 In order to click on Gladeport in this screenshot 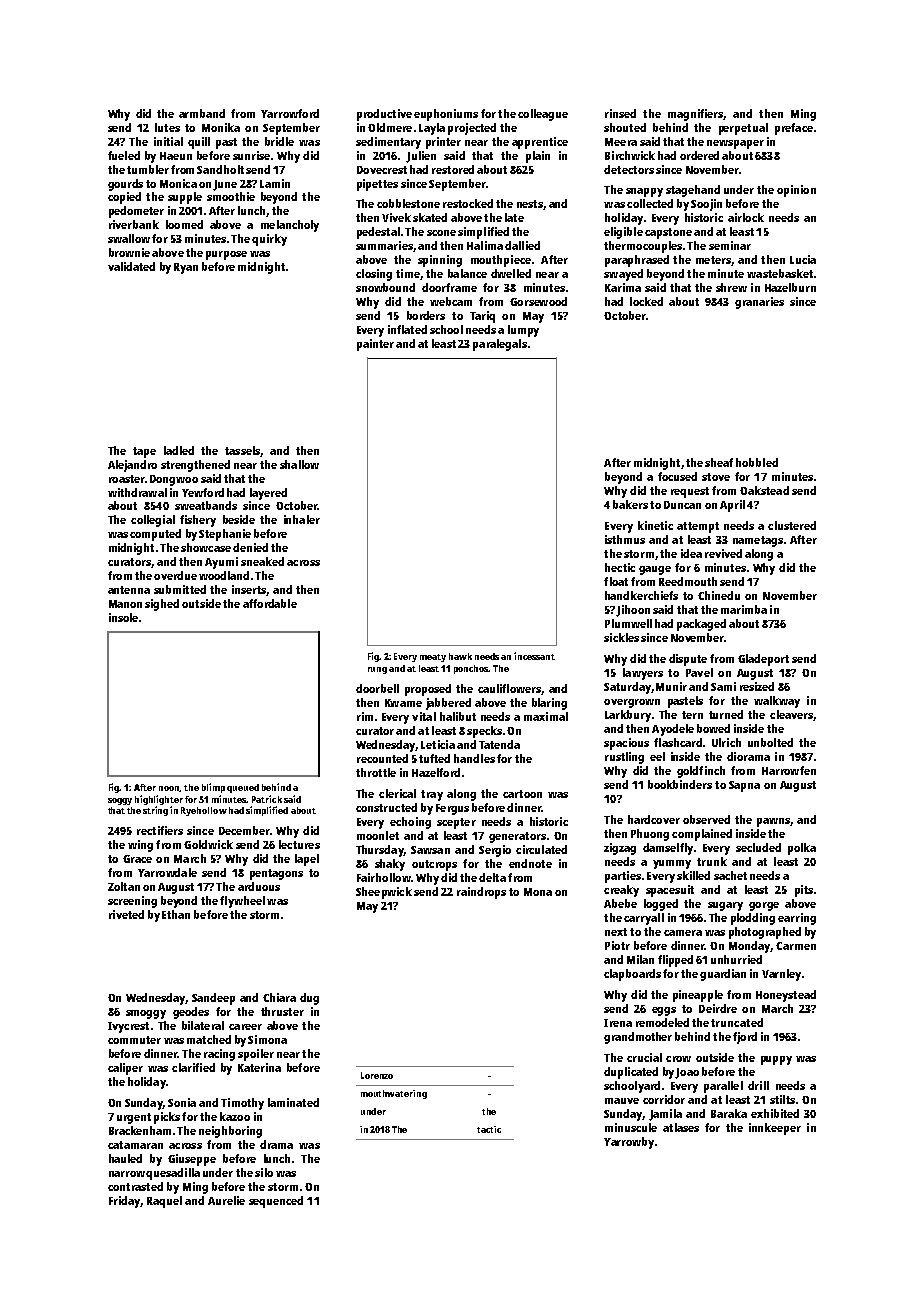, I will do `click(763, 660)`.
